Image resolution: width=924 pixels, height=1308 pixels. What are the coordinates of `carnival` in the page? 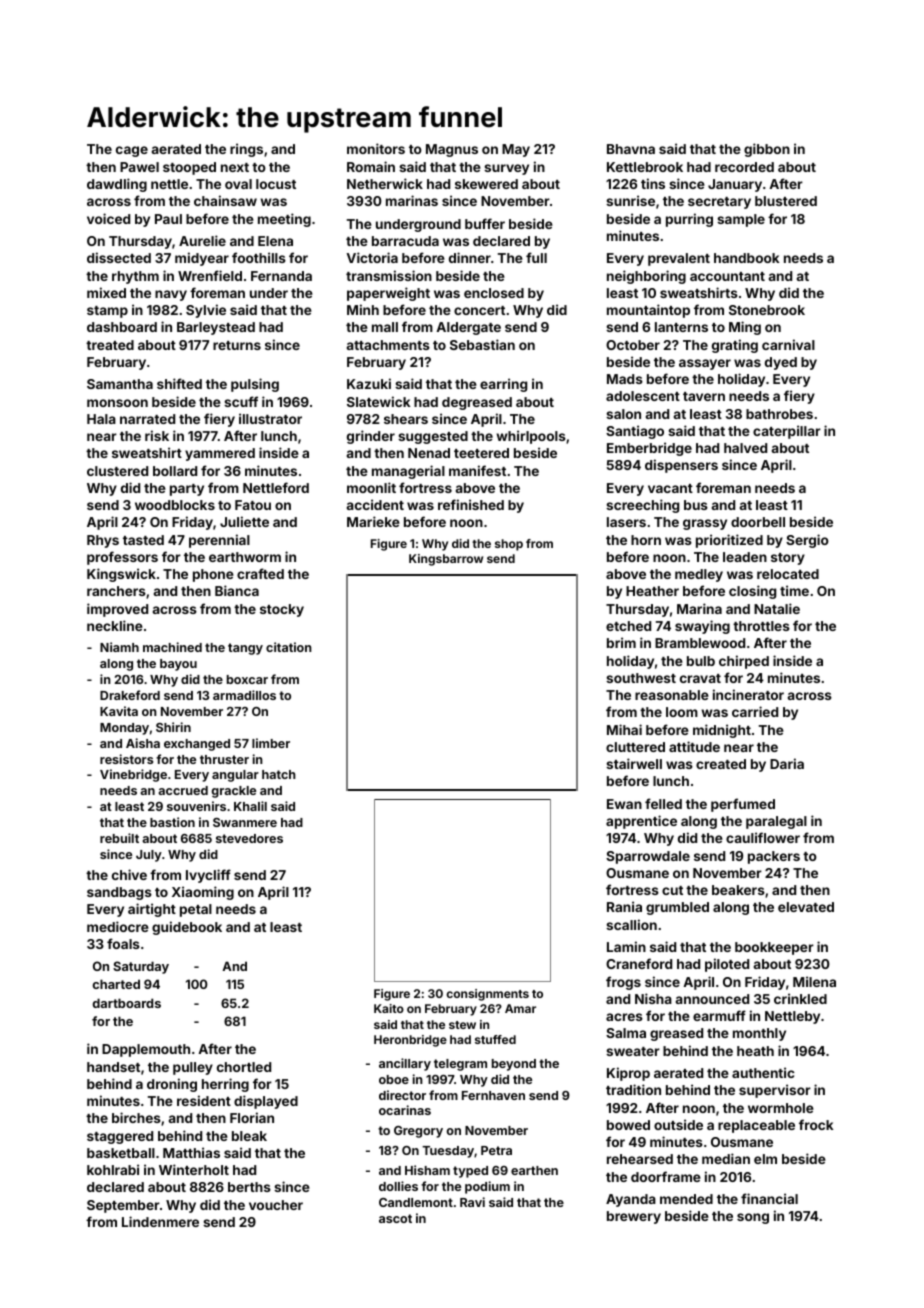 It's located at (788, 344).
